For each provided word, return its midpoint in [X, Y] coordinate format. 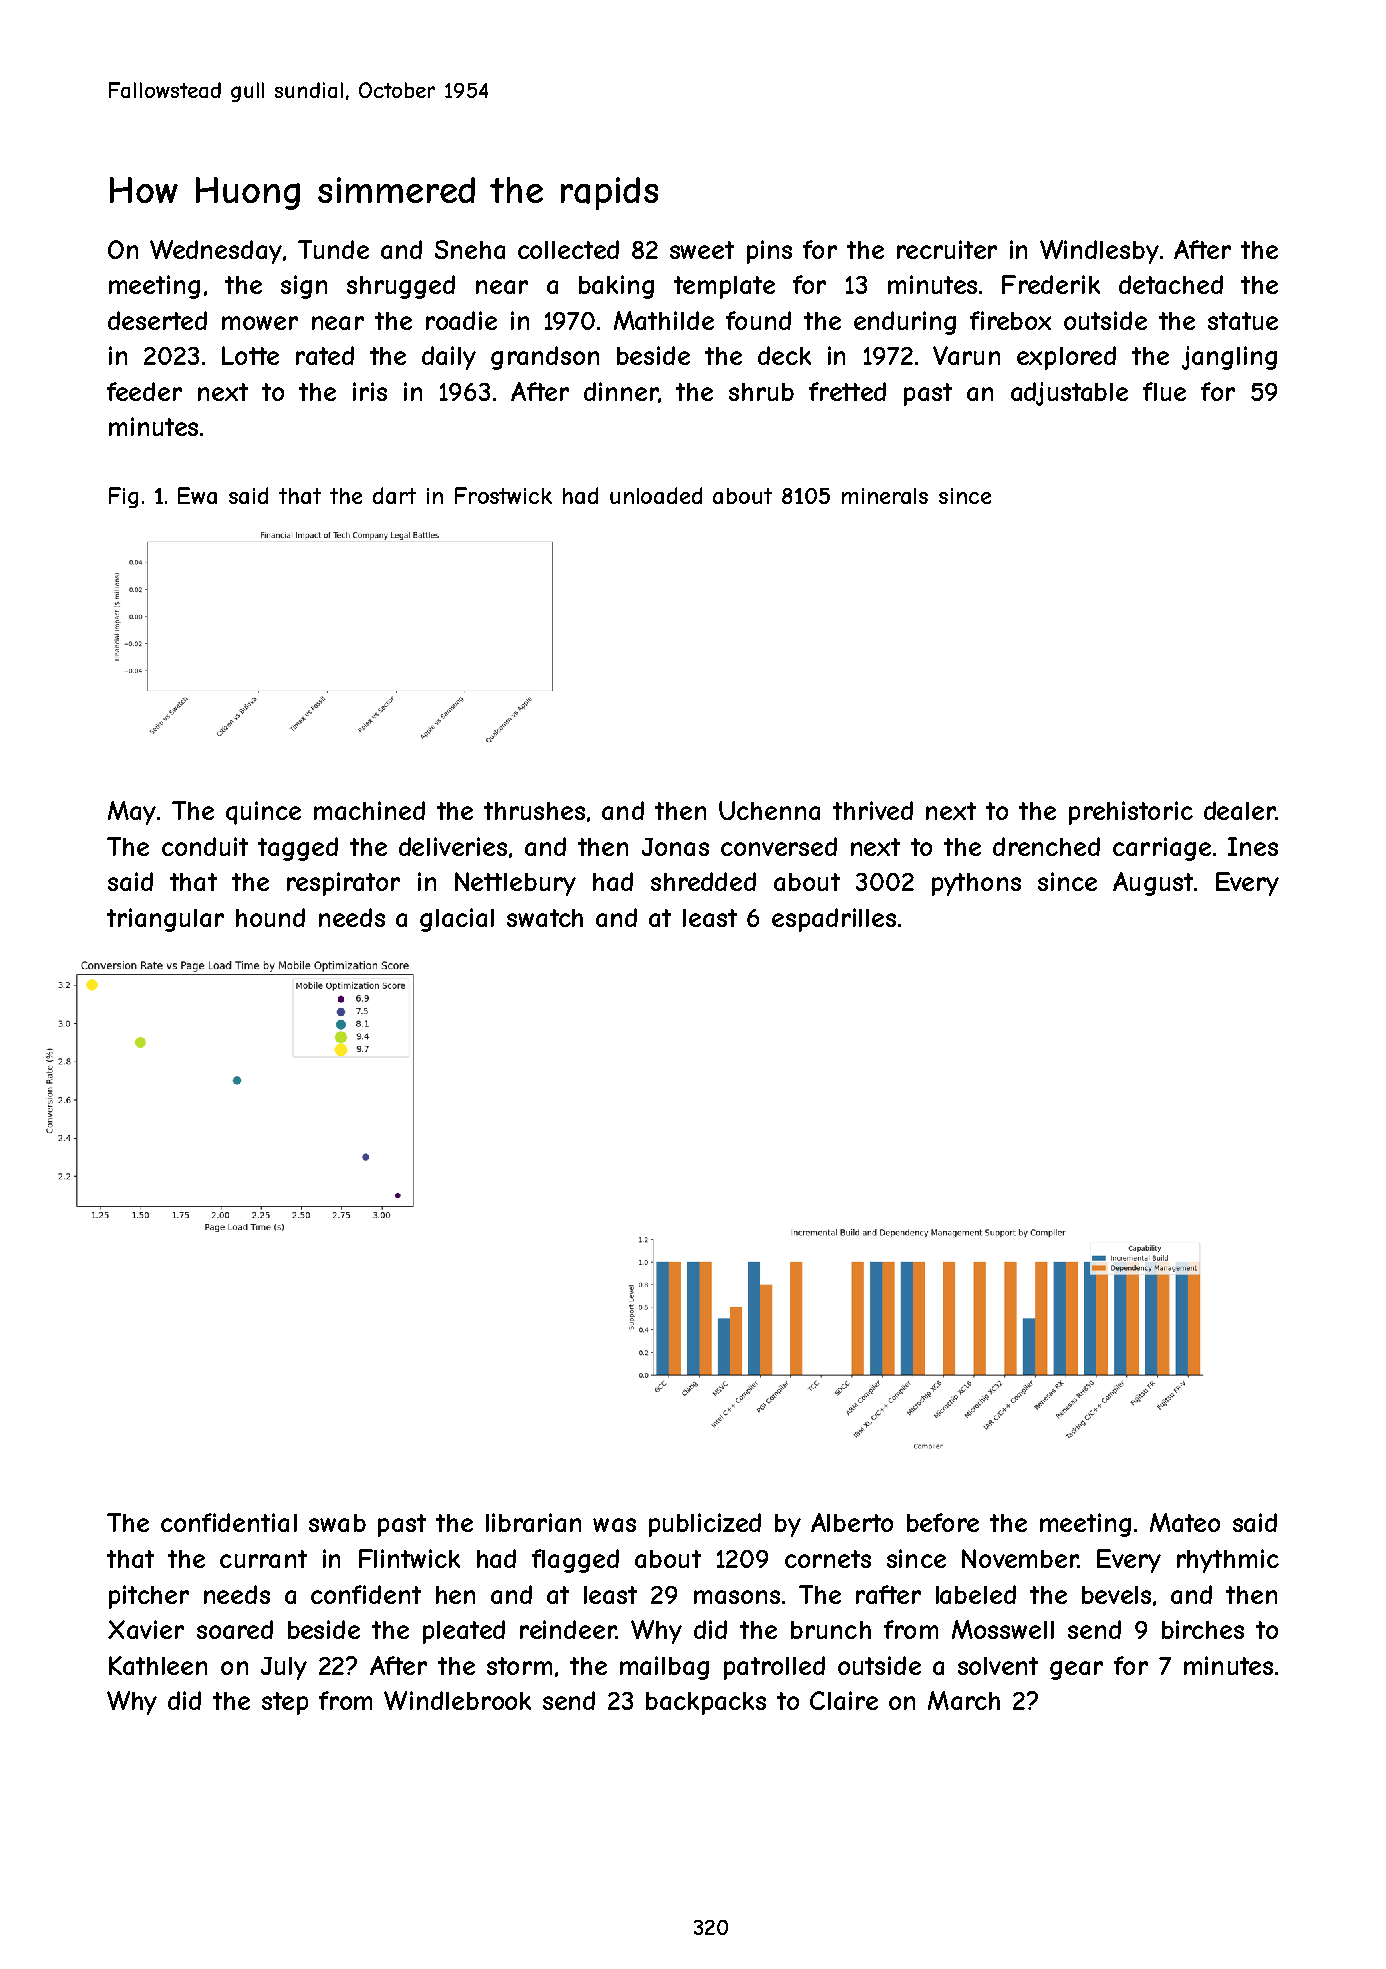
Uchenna [769, 810]
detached [1171, 284]
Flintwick [409, 1558]
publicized [705, 1525]
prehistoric [1131, 813]
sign [304, 287]
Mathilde [664, 320]
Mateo [1185, 1522]
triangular [165, 920]
